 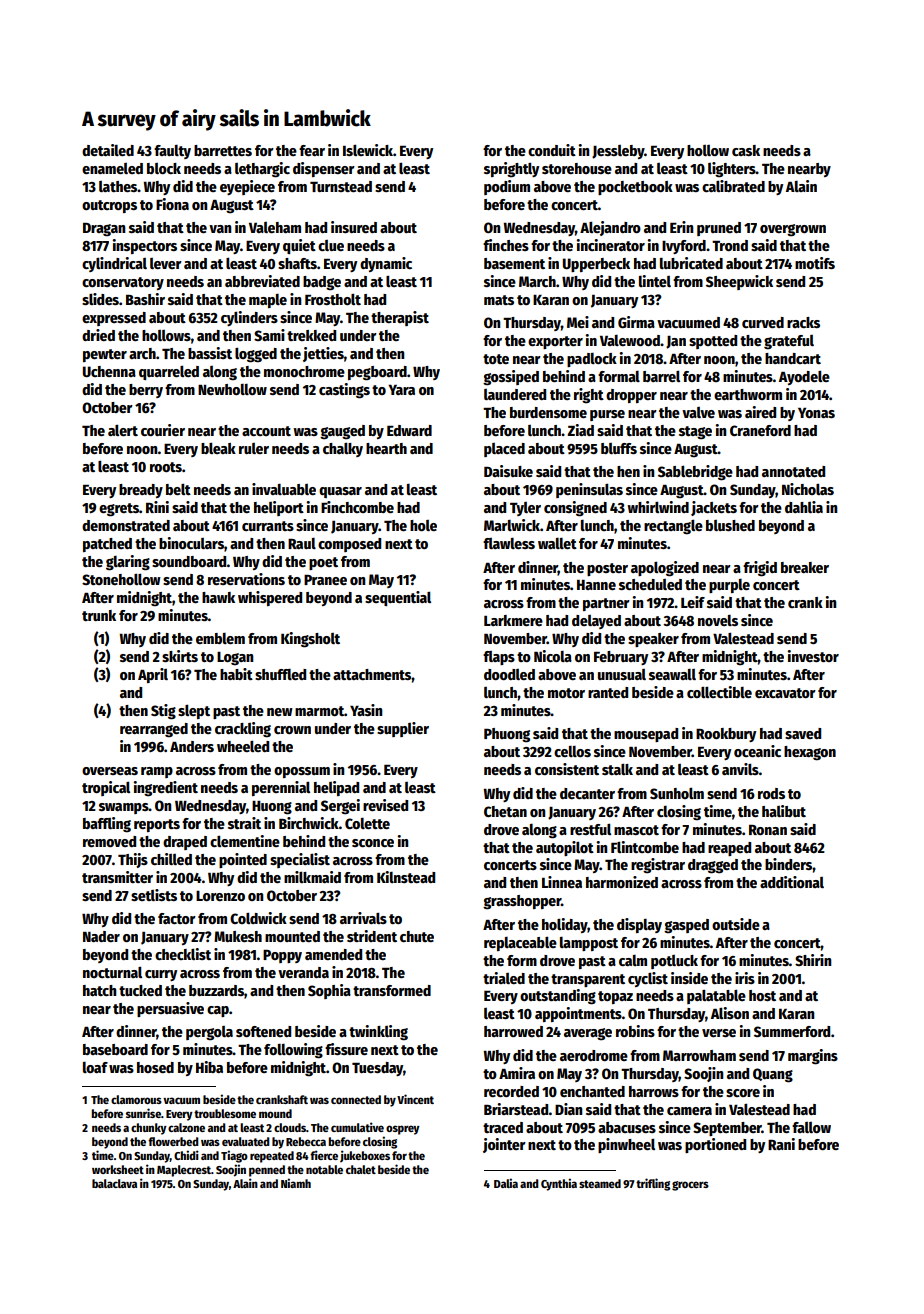 What do you see at coordinates (119, 510) in the screenshot?
I see `egrets` at bounding box center [119, 510].
